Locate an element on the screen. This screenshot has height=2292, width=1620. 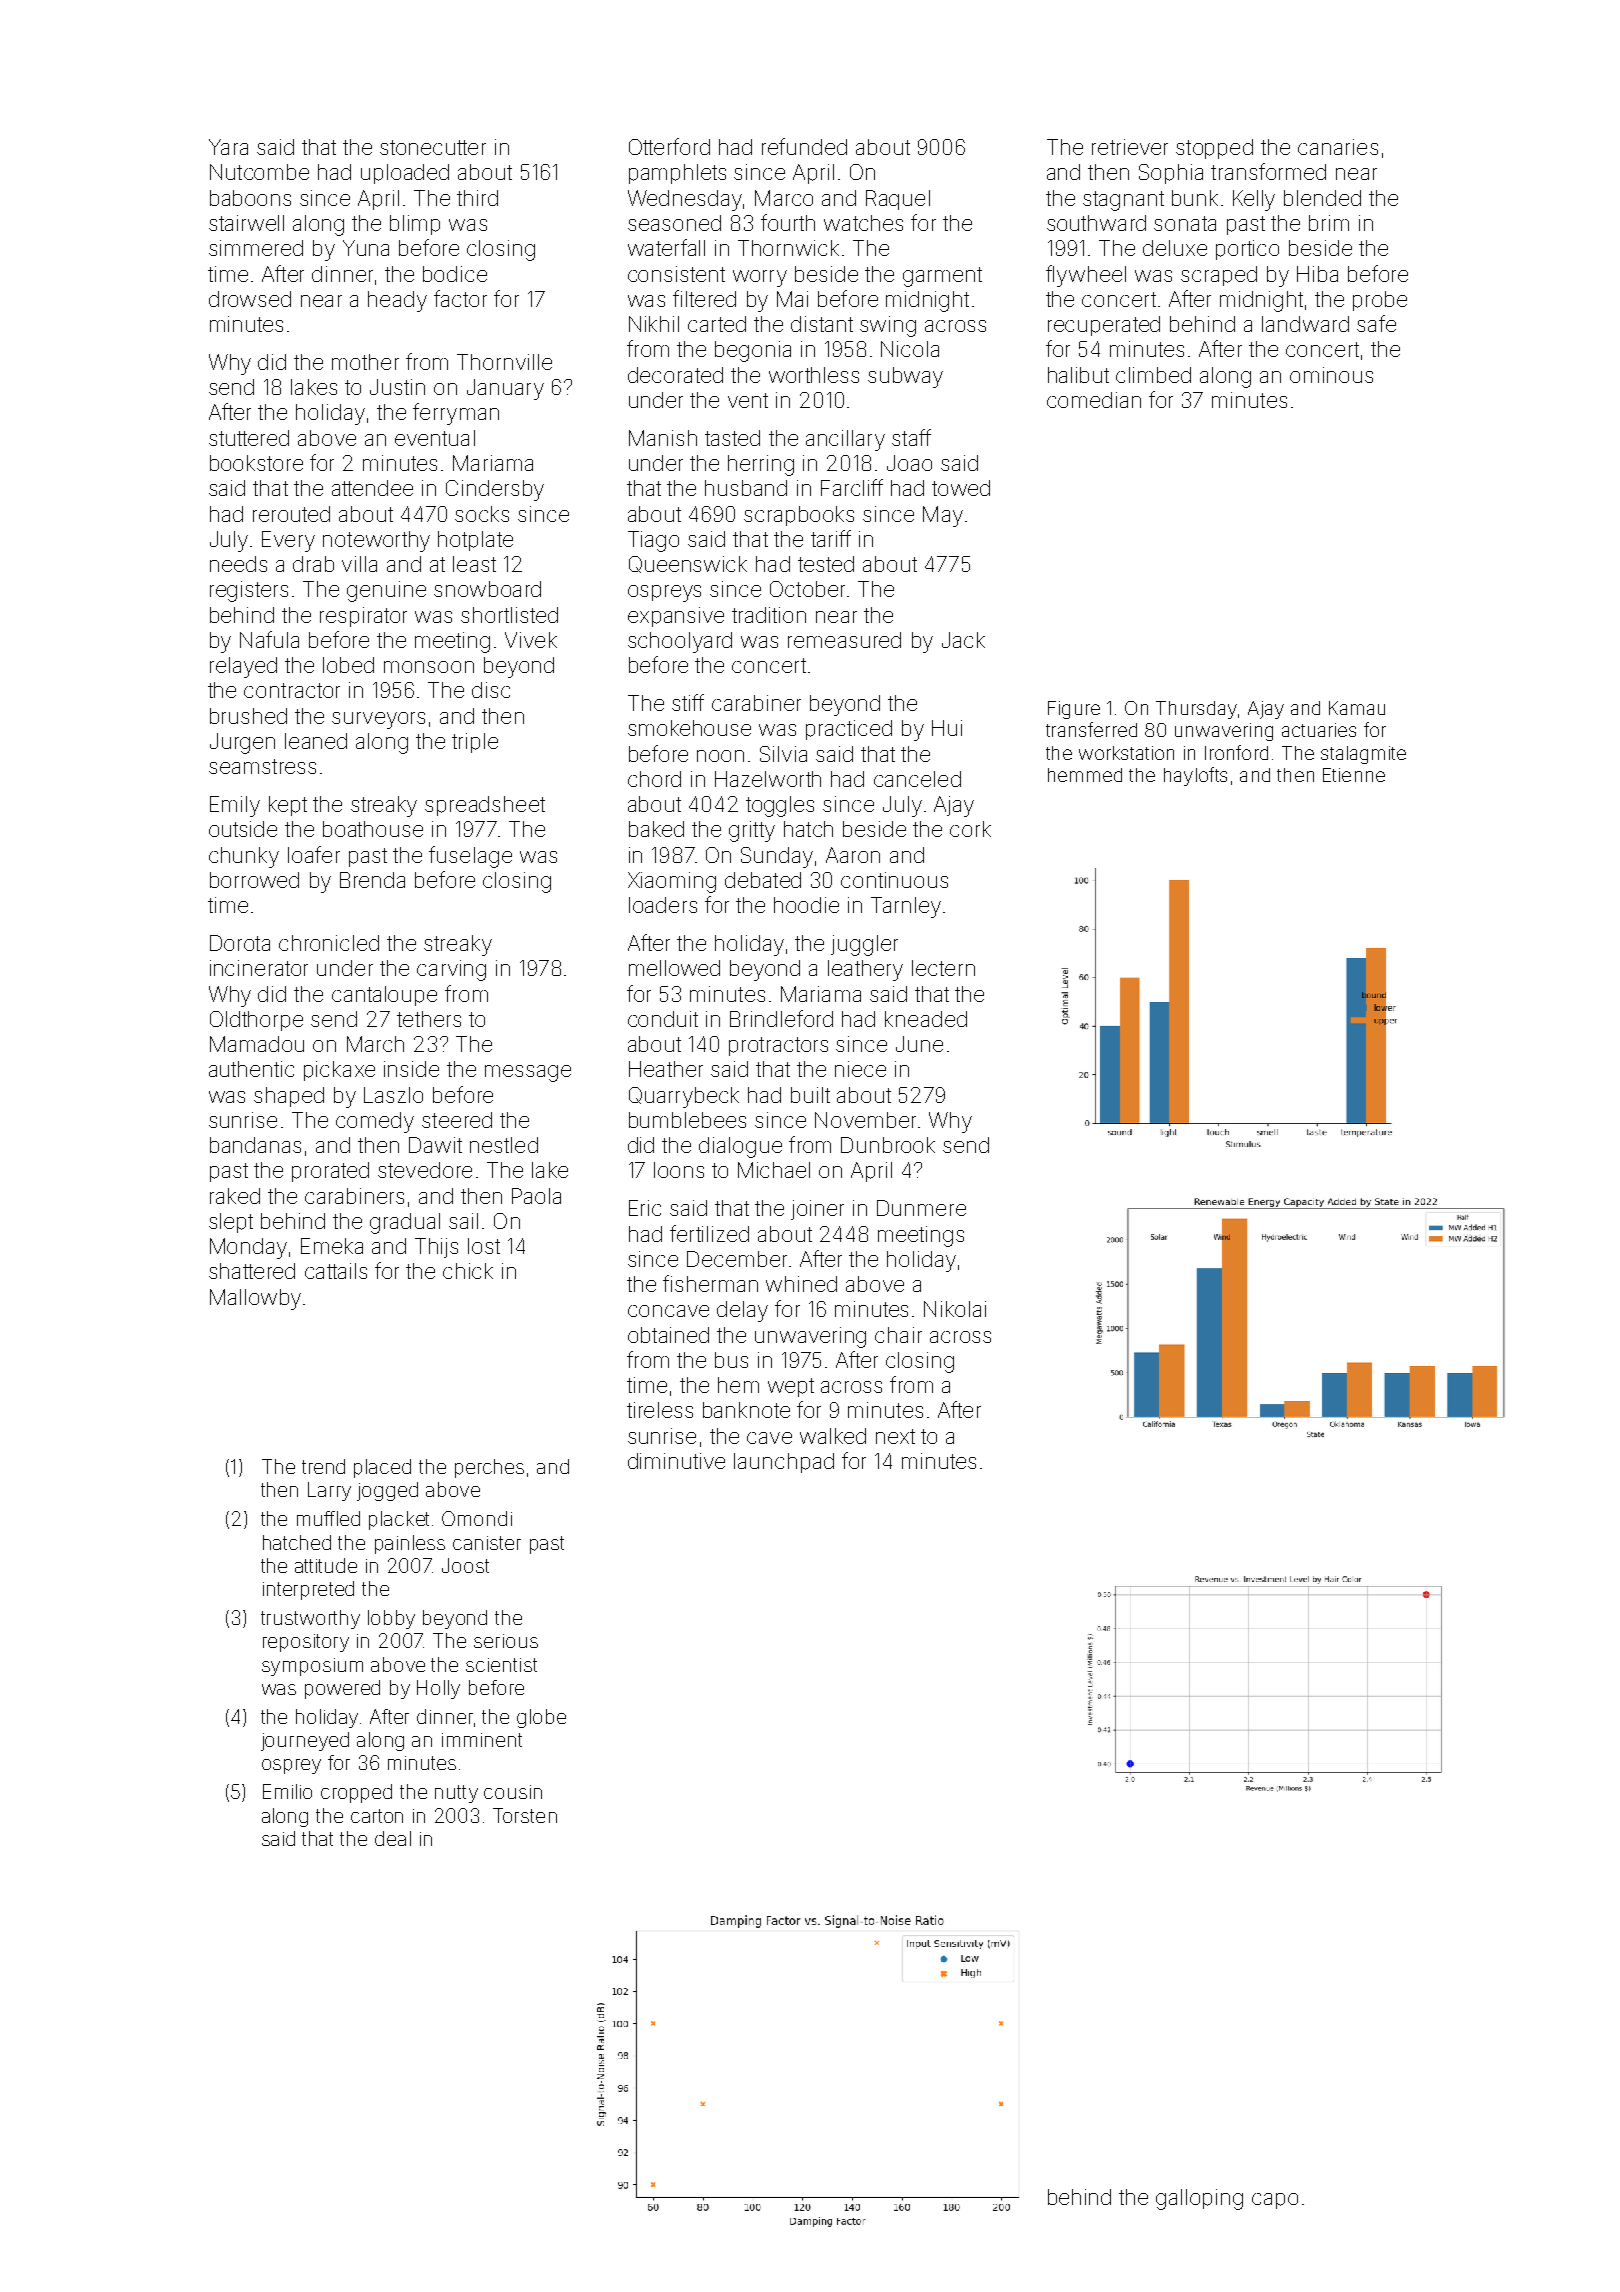
Raquel is located at coordinates (898, 200).
